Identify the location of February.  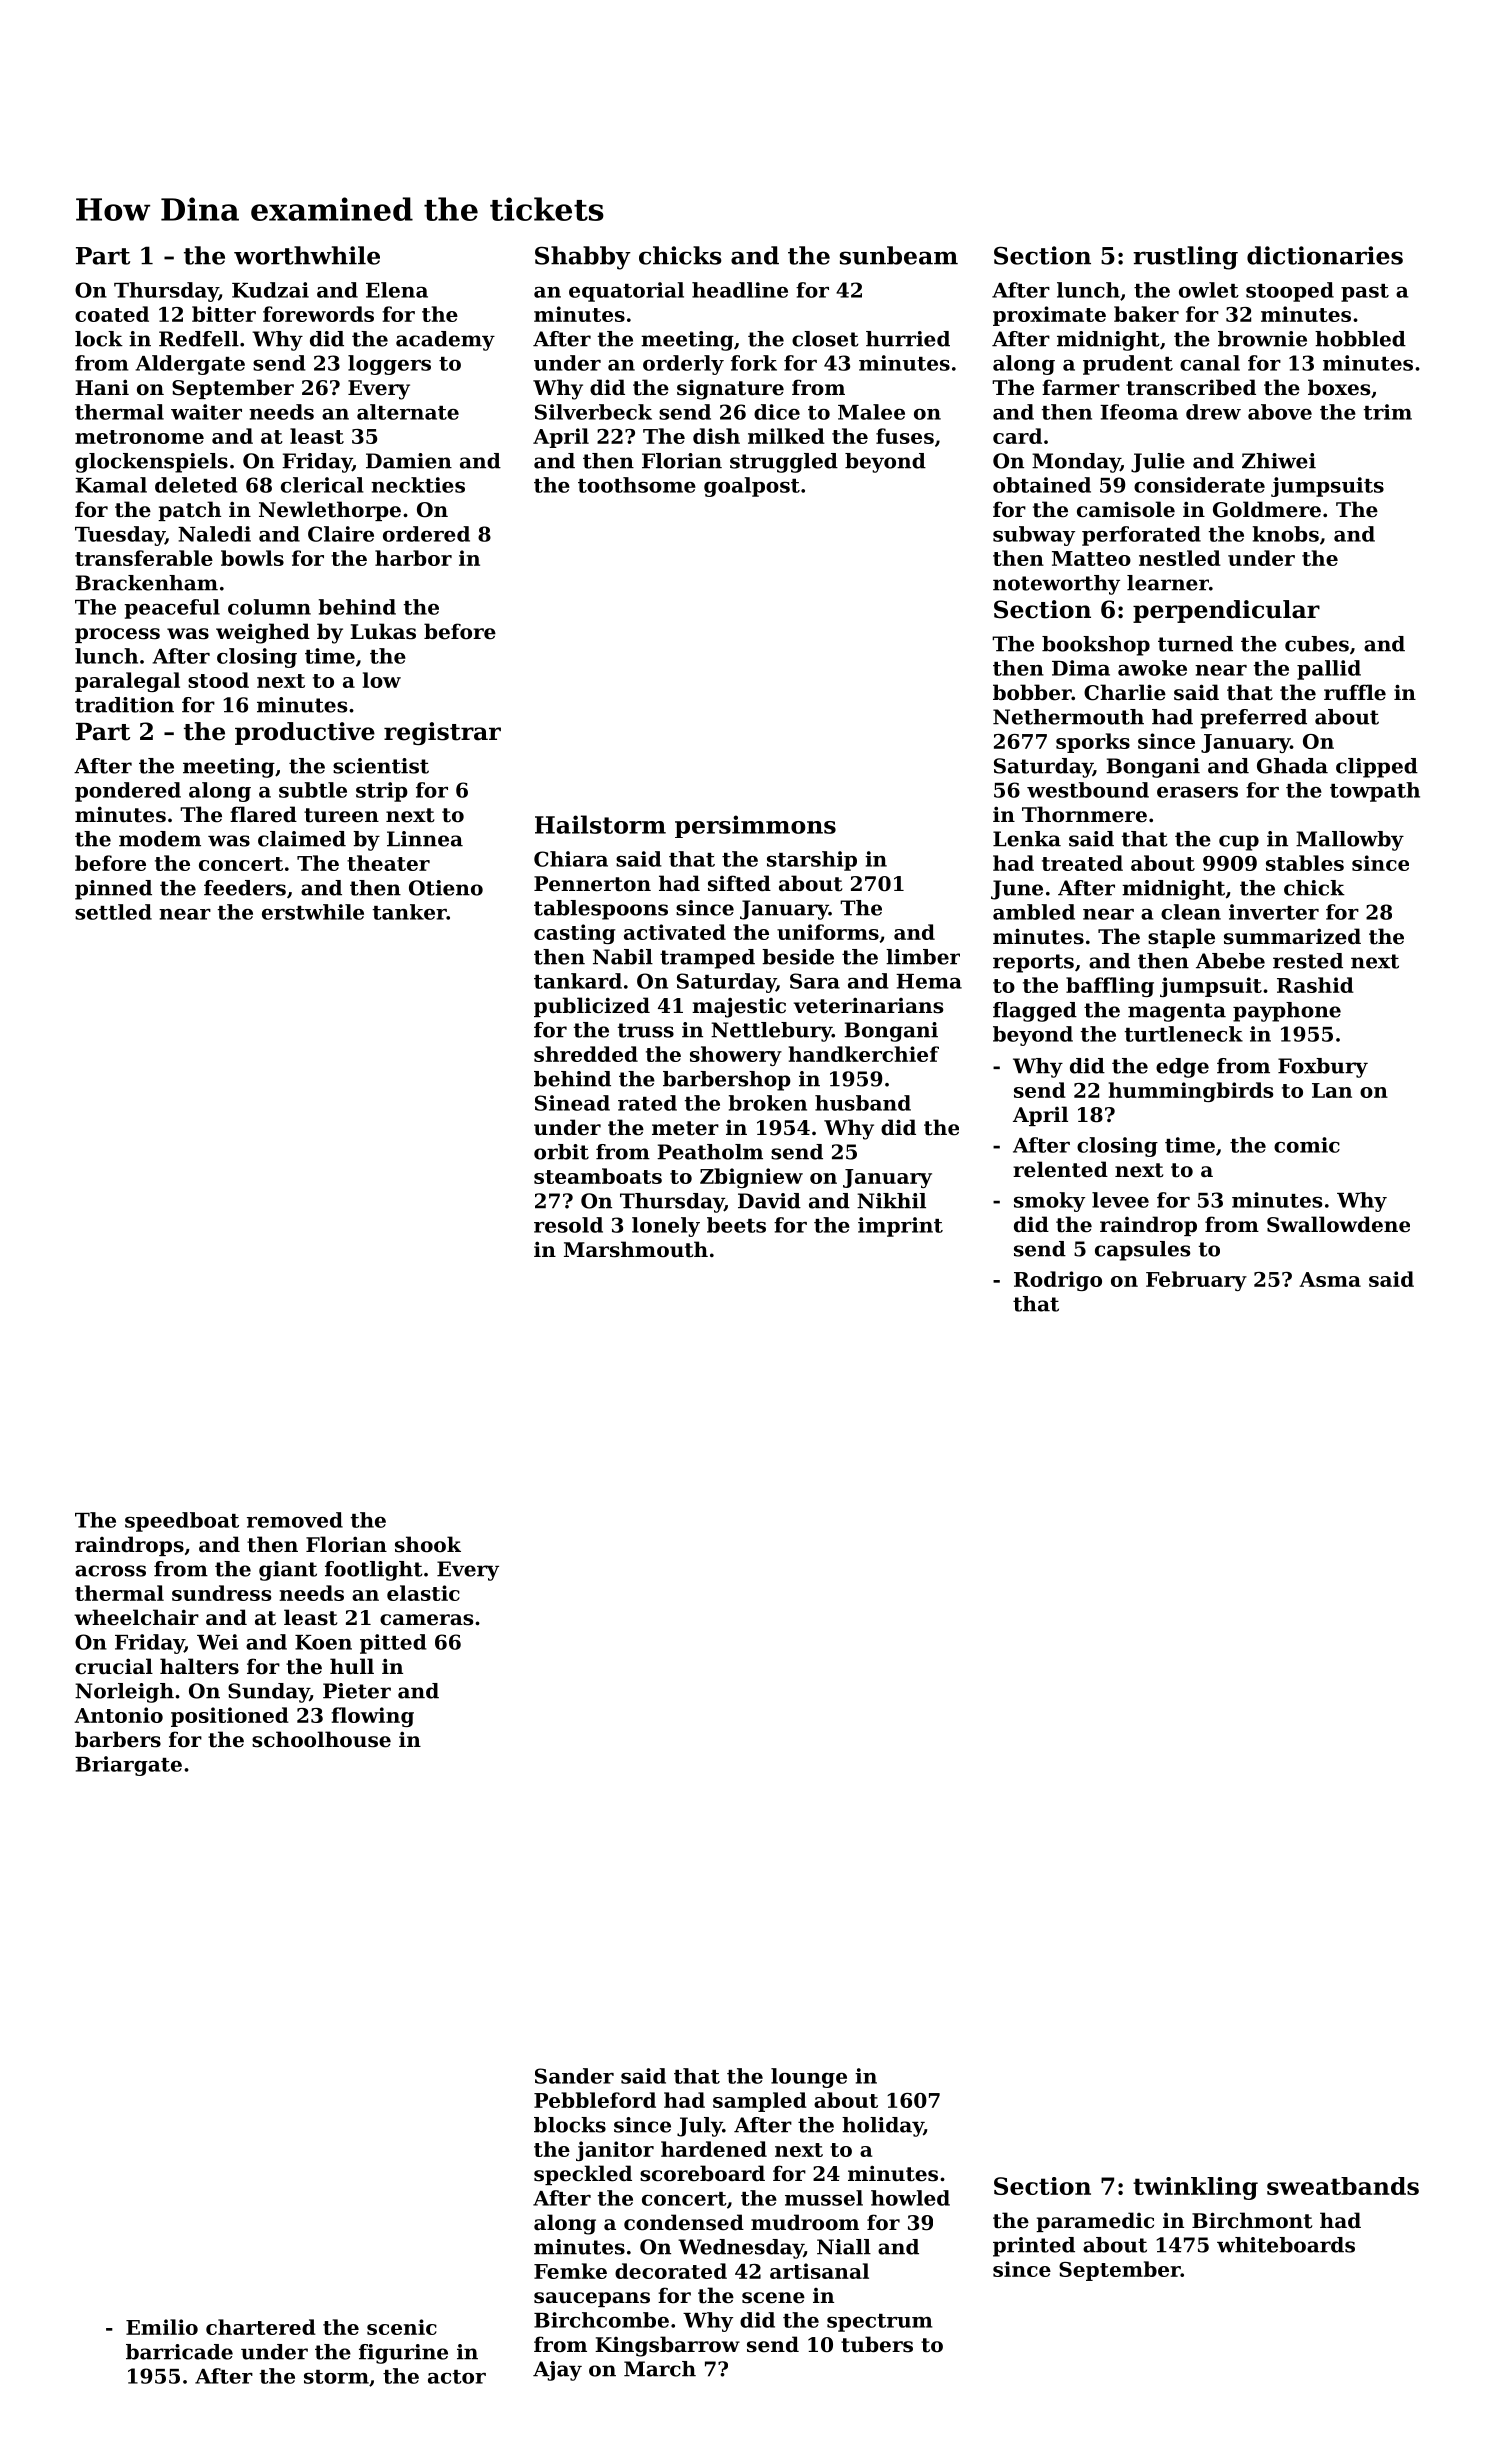
(1196, 1281).
